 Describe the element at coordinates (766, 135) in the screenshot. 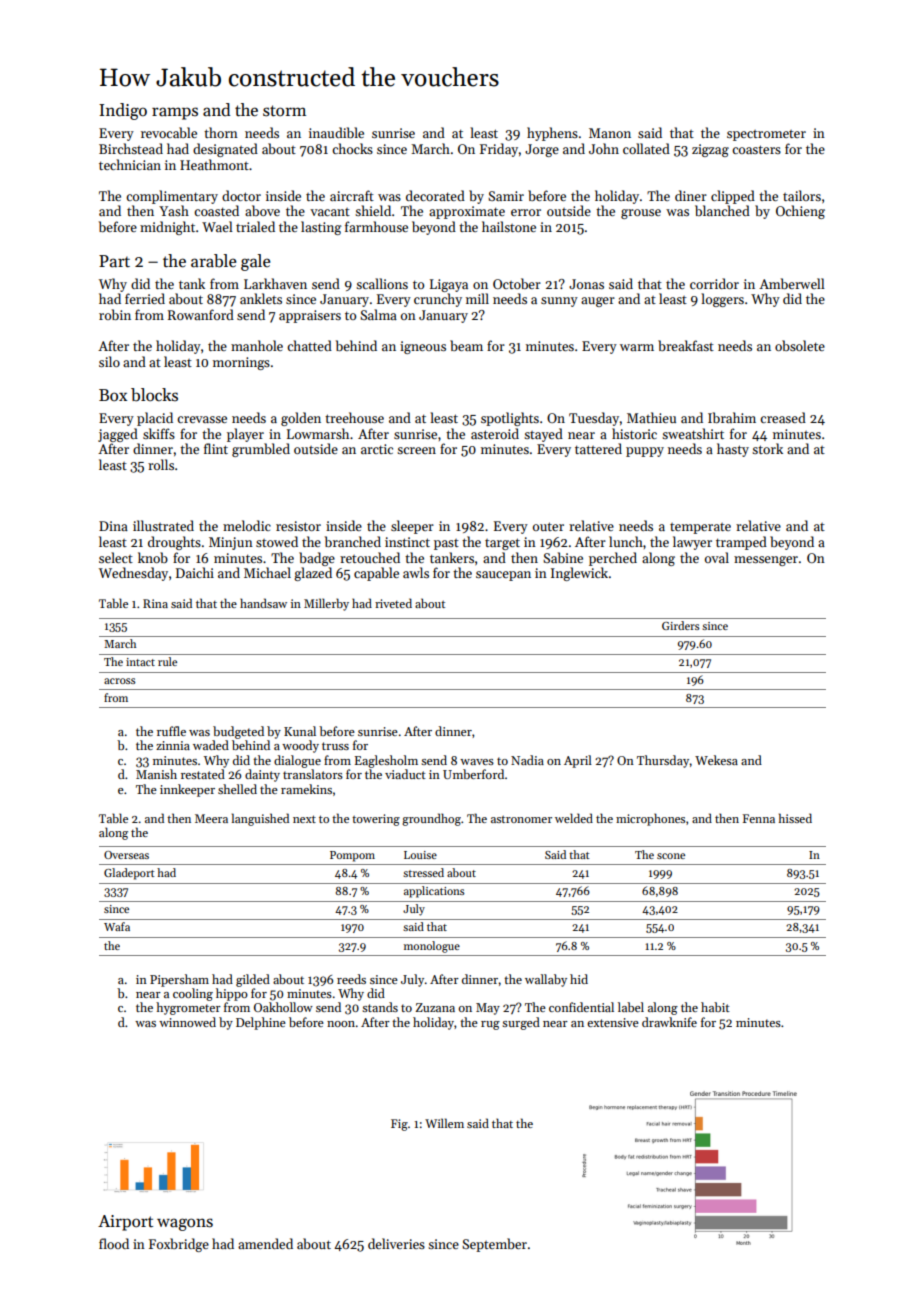

I see `spectrometer` at that location.
